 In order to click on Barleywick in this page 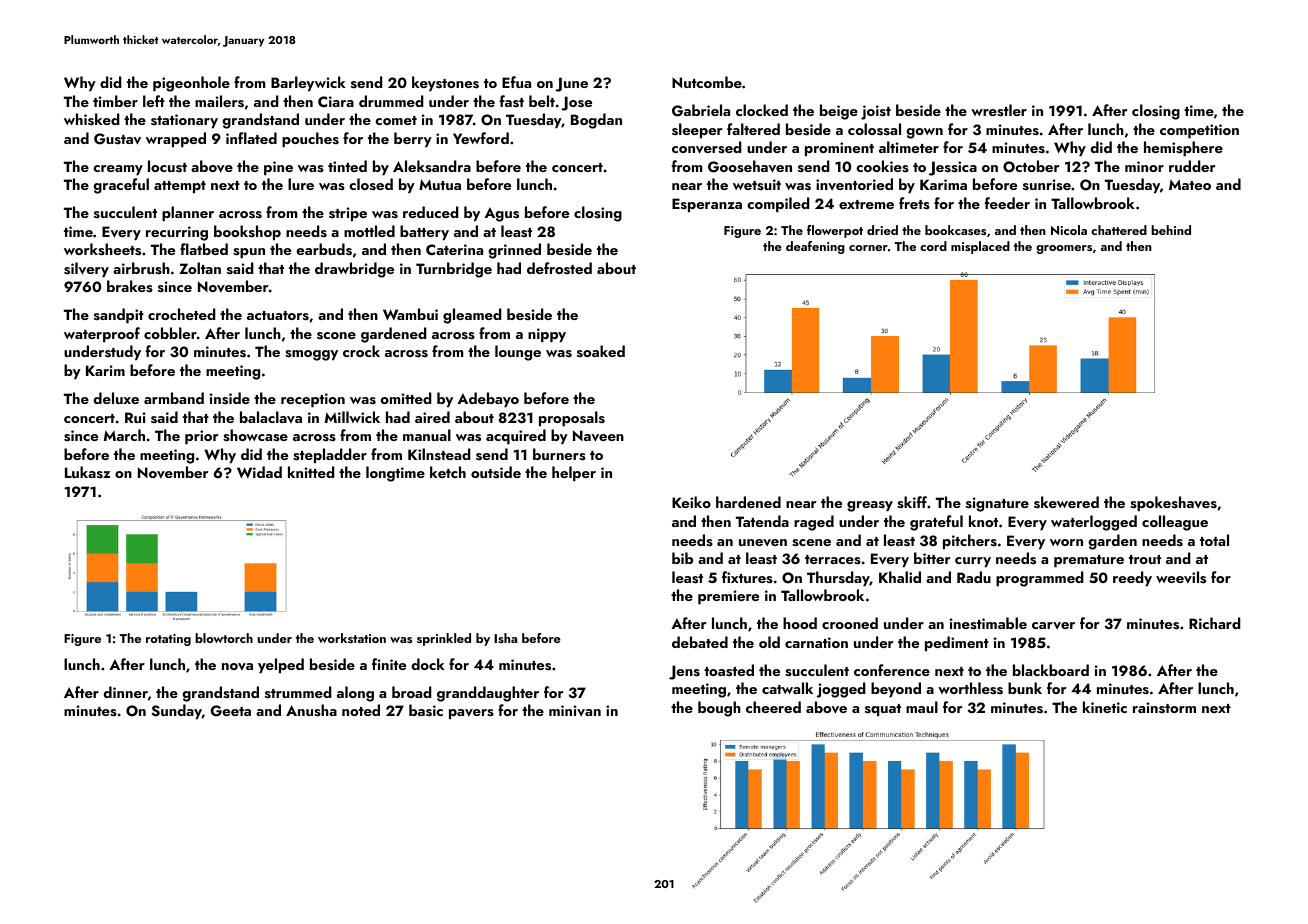, I will do `click(308, 83)`.
